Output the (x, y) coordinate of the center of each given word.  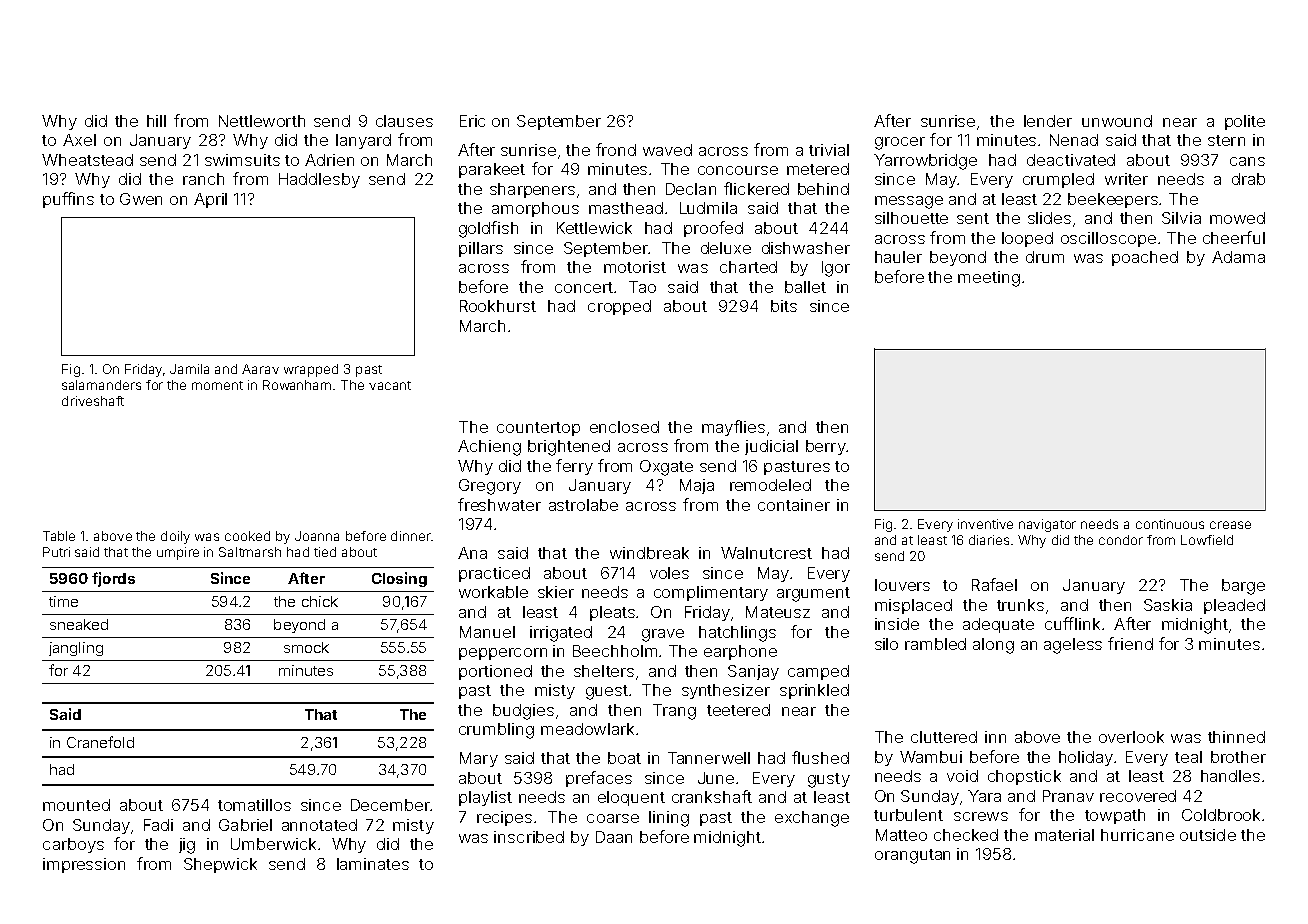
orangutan (912, 856)
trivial (829, 150)
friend (1130, 643)
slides (1049, 218)
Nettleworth (262, 121)
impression (84, 865)
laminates (373, 864)
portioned (495, 672)
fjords (113, 579)
